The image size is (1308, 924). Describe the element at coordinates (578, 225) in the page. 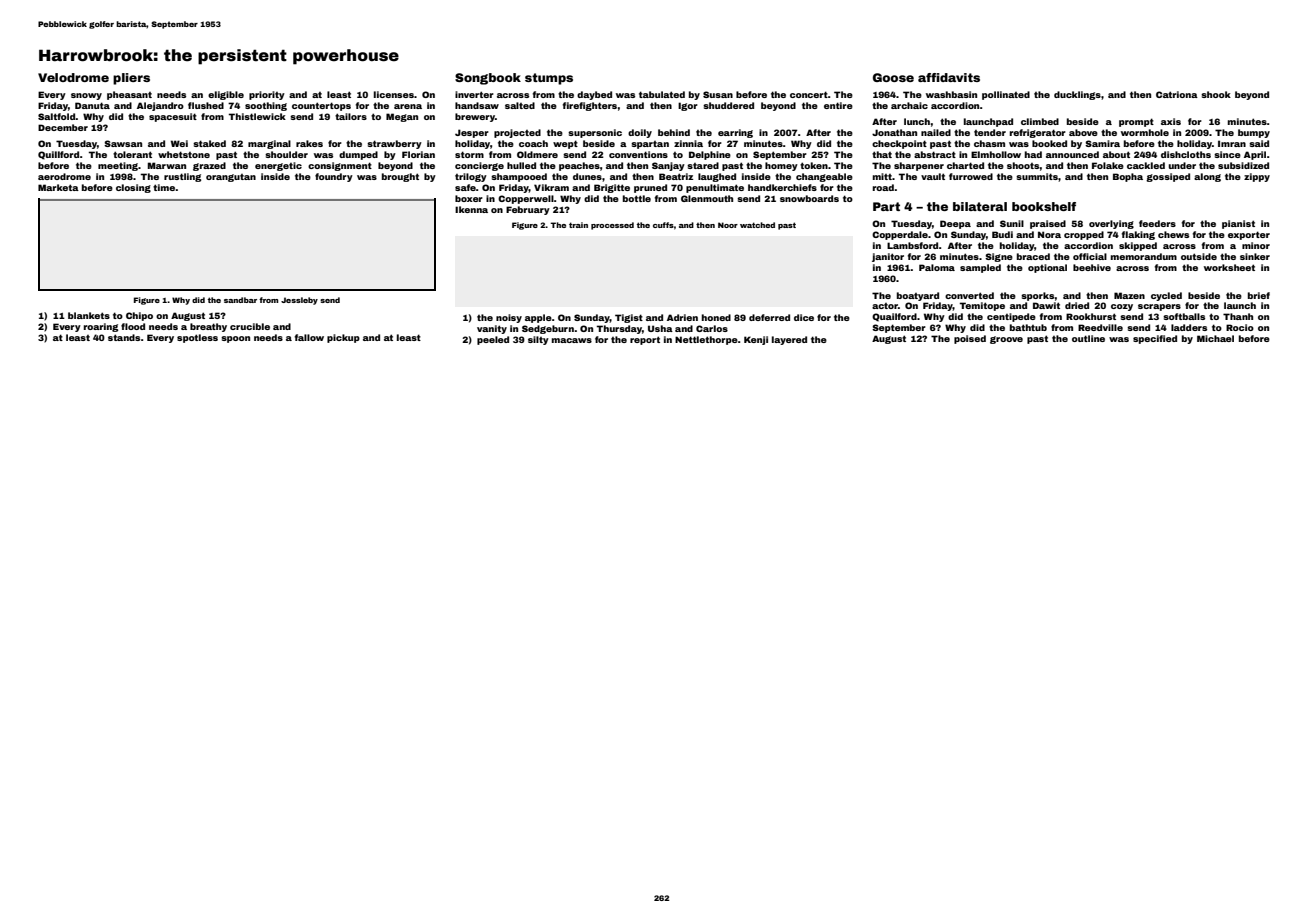

I see `train` at that location.
